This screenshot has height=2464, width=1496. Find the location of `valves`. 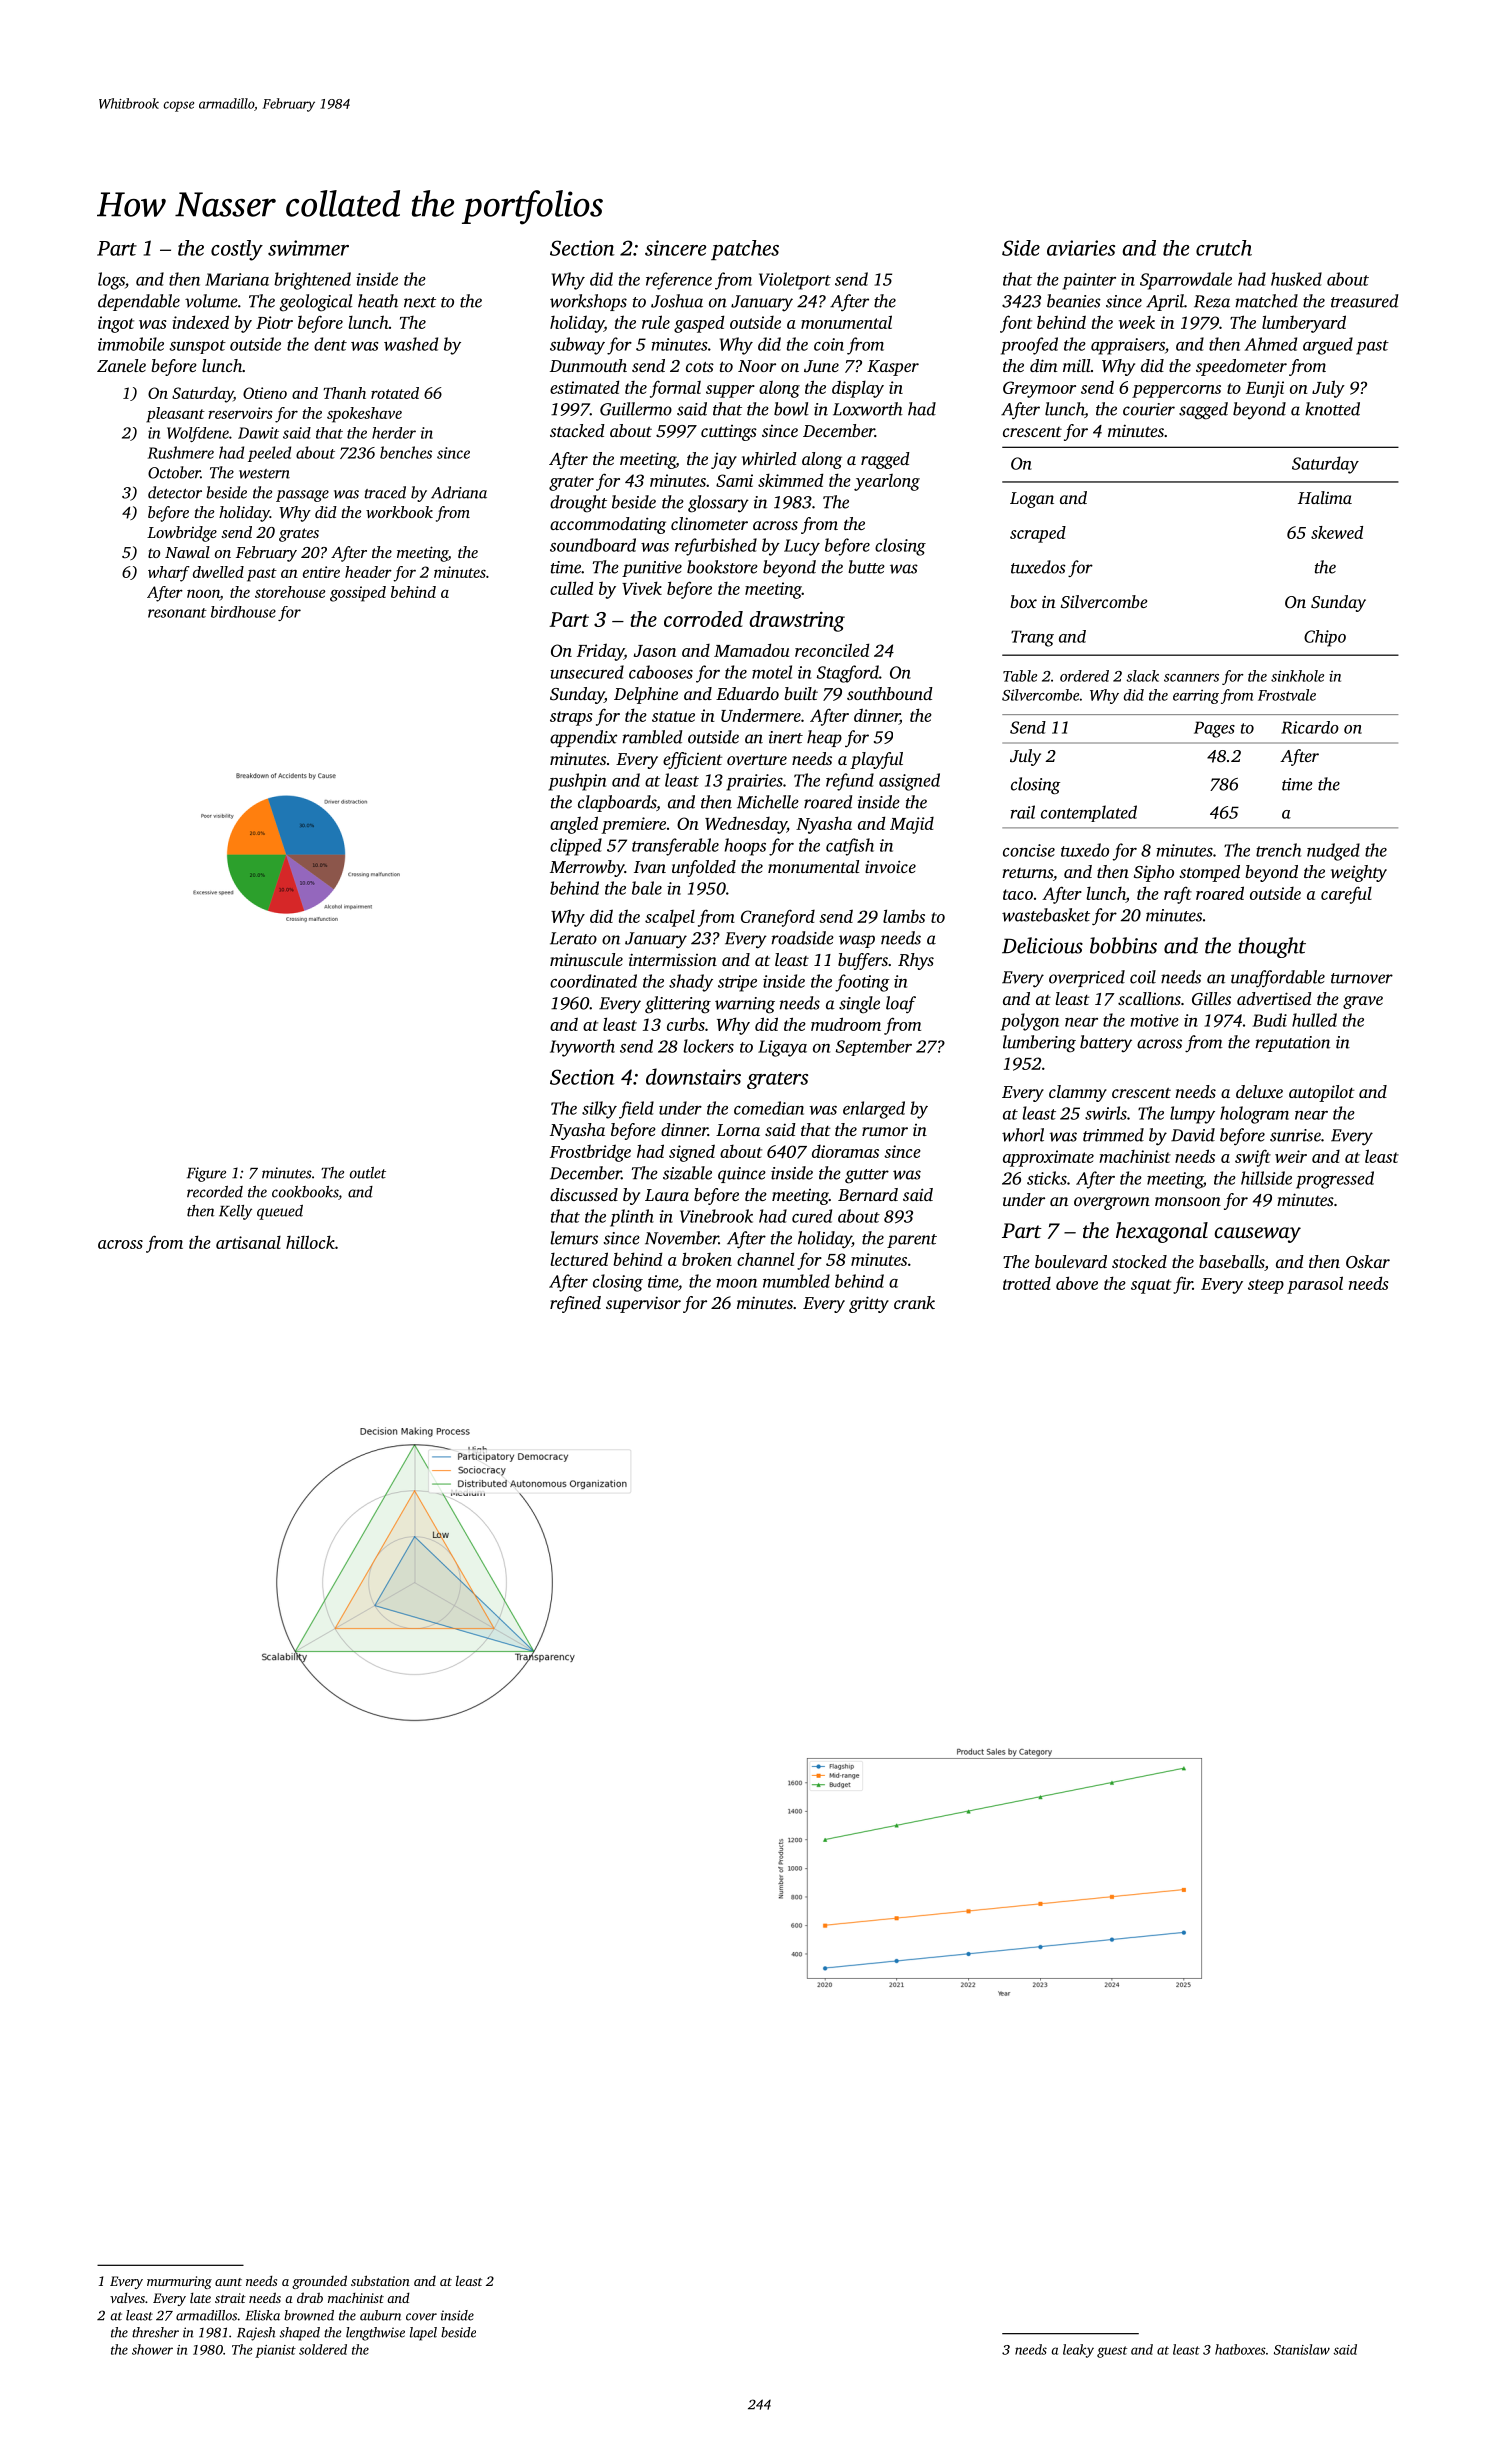

valves is located at coordinates (127, 2297).
